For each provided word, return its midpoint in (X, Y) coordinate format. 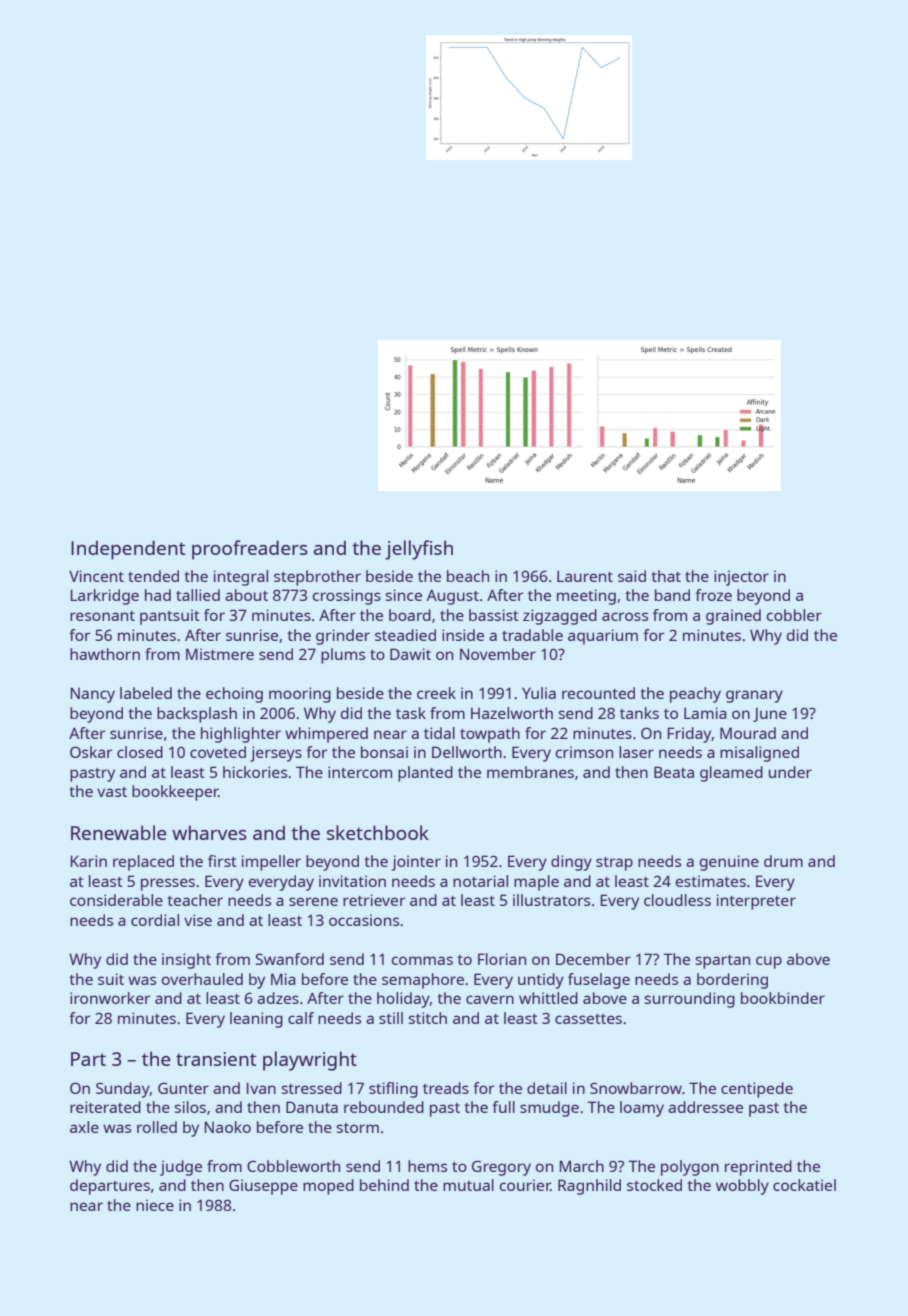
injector (741, 578)
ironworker (110, 998)
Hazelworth (512, 713)
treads (446, 1088)
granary (754, 696)
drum (783, 861)
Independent (128, 550)
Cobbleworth (293, 1166)
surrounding (689, 1000)
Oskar (91, 752)
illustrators (551, 900)
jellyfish (419, 550)
